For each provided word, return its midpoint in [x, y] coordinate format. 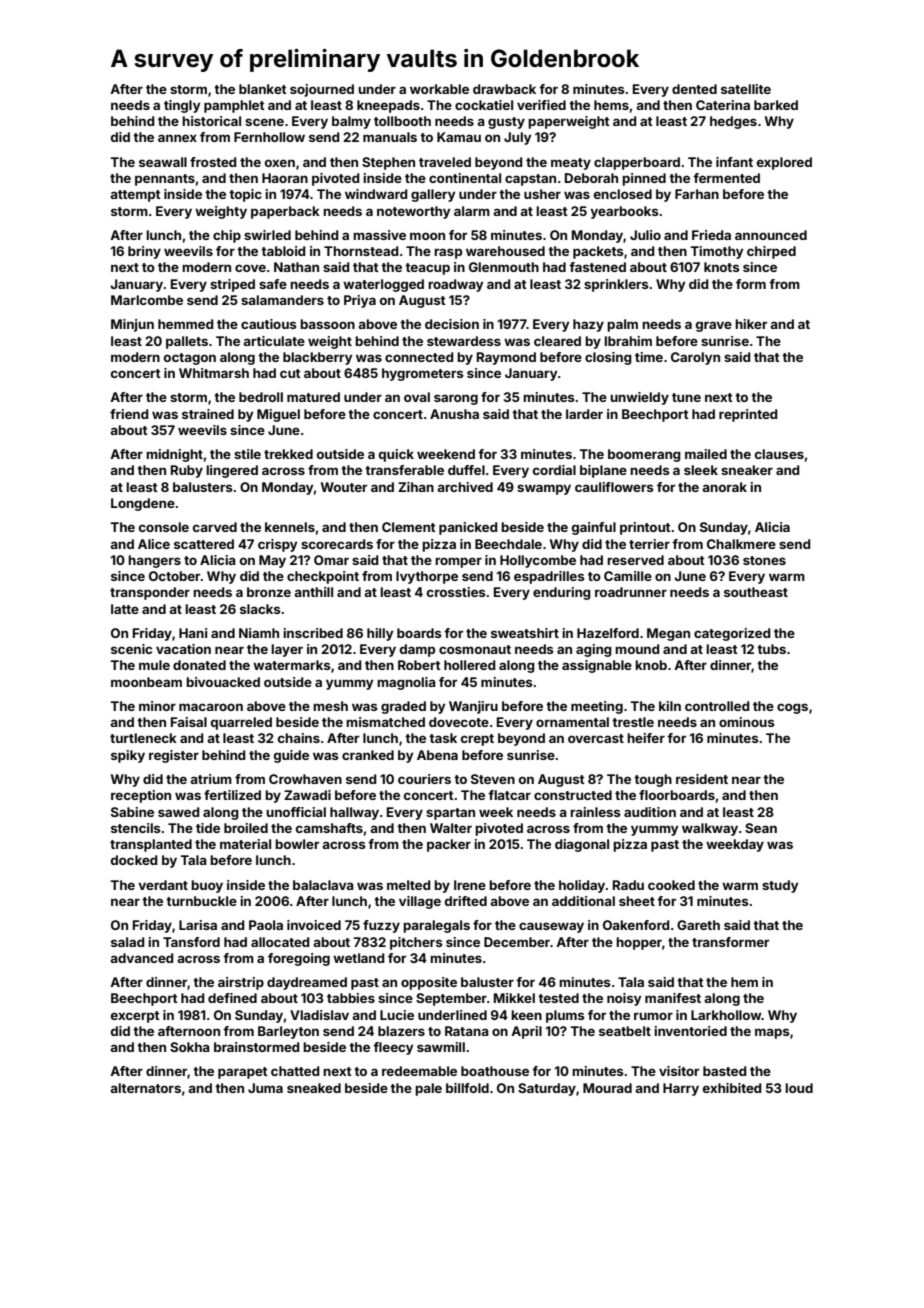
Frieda [711, 235]
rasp [448, 253]
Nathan [296, 267]
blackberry [317, 358]
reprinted [748, 415]
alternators [145, 1088]
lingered [232, 471]
